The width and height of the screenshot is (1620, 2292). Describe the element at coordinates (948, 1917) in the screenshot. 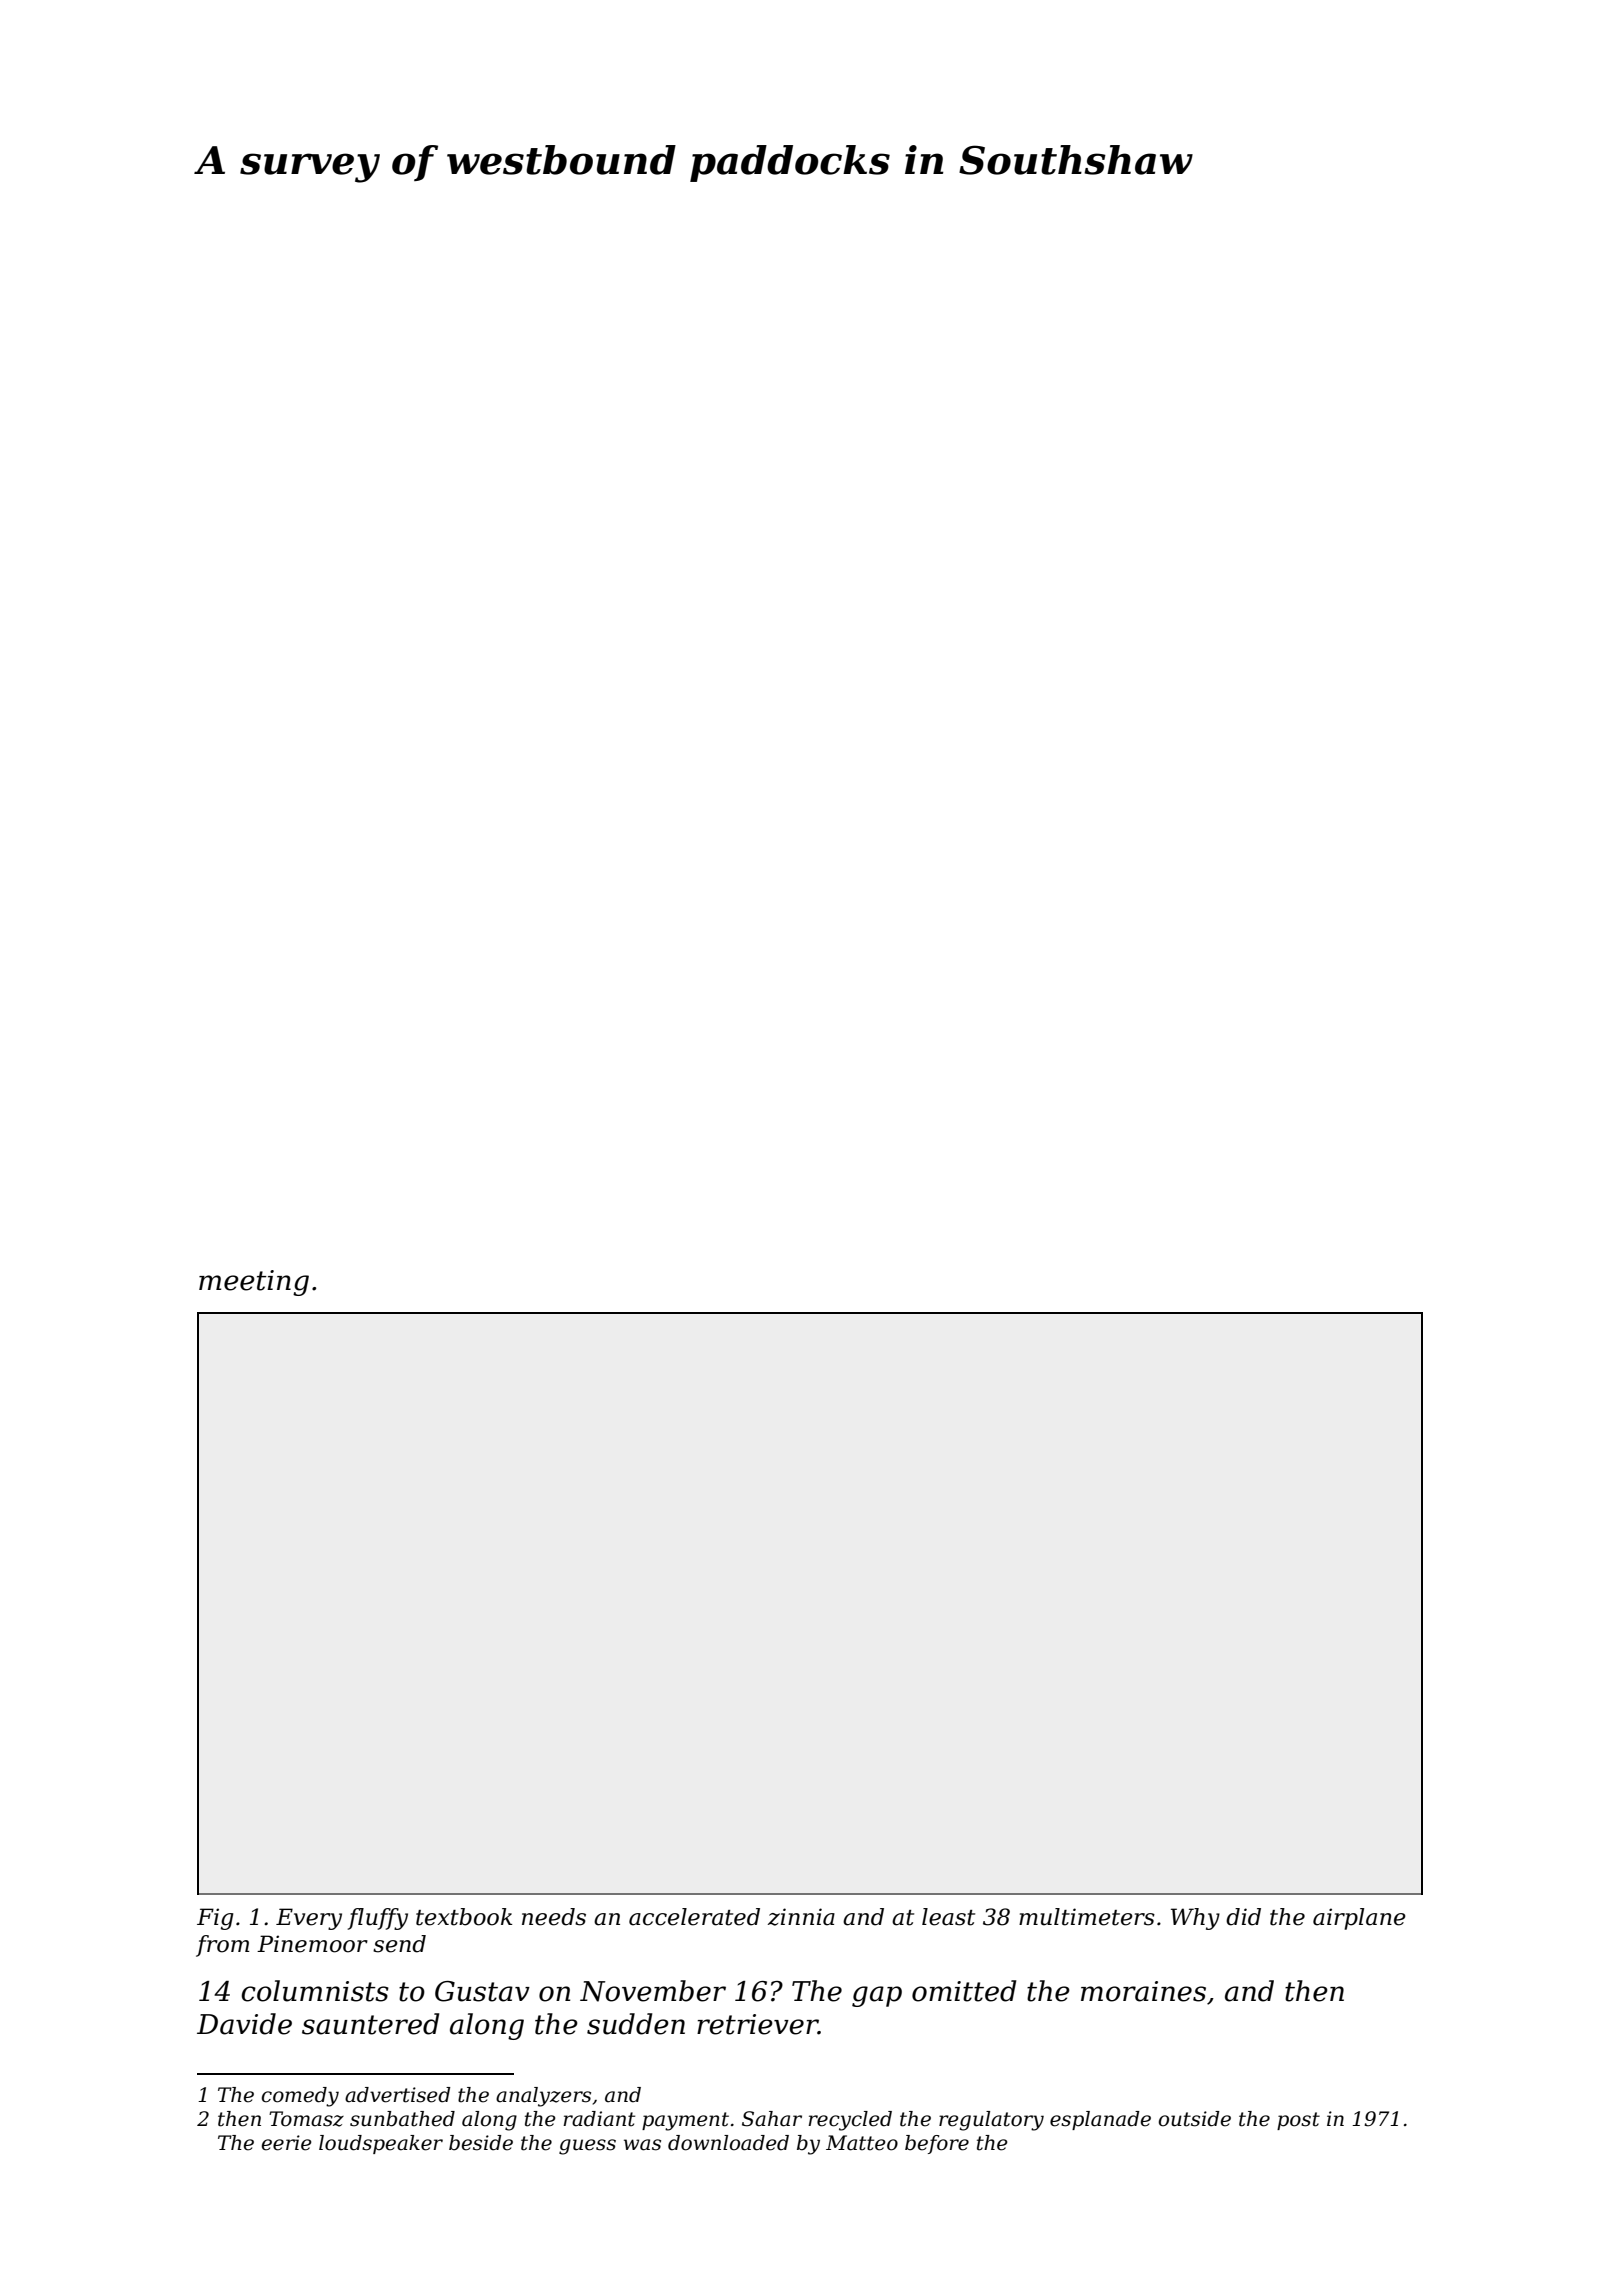

I see `least` at that location.
